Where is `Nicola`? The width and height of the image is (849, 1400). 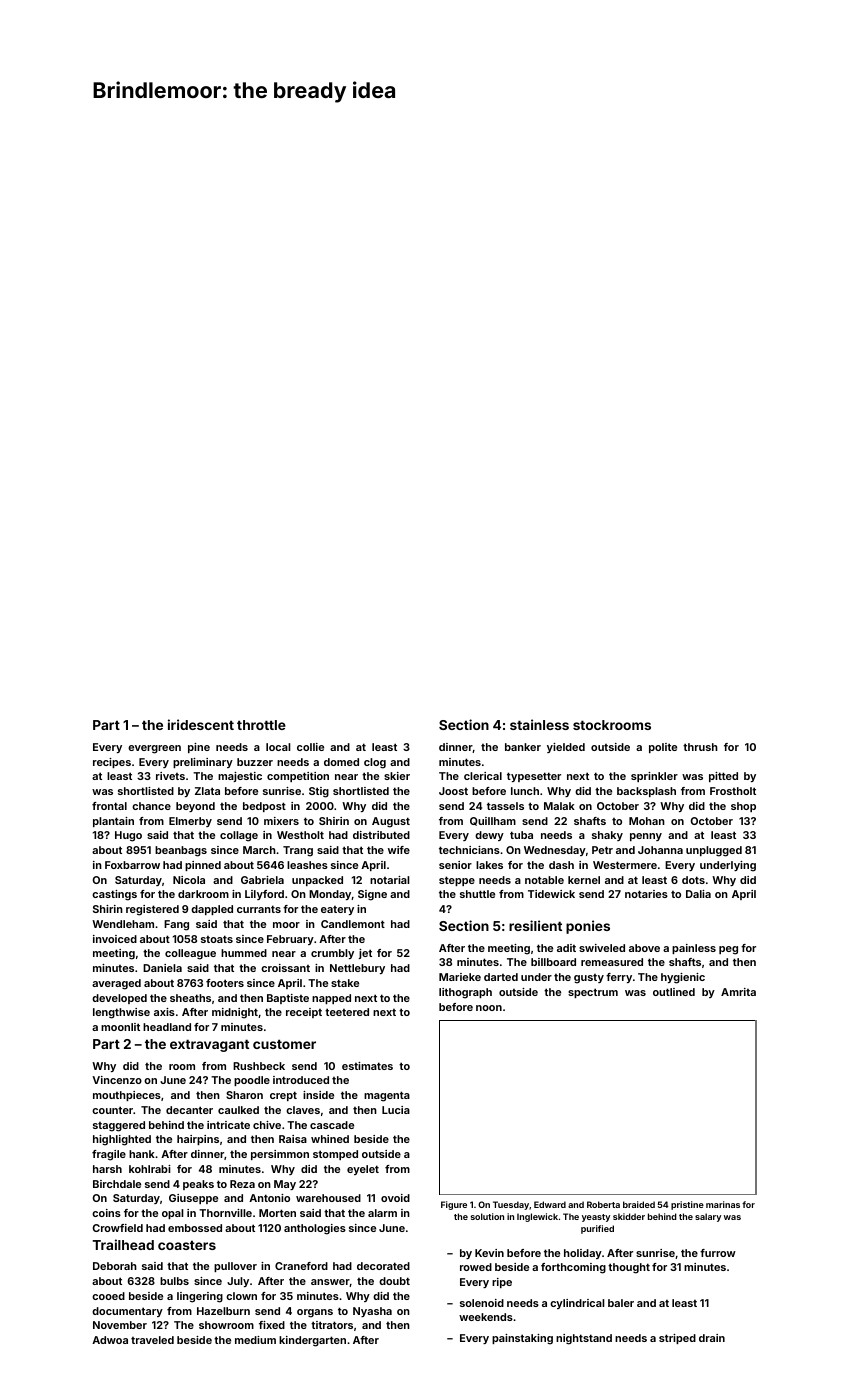
Nicola is located at coordinates (189, 880).
